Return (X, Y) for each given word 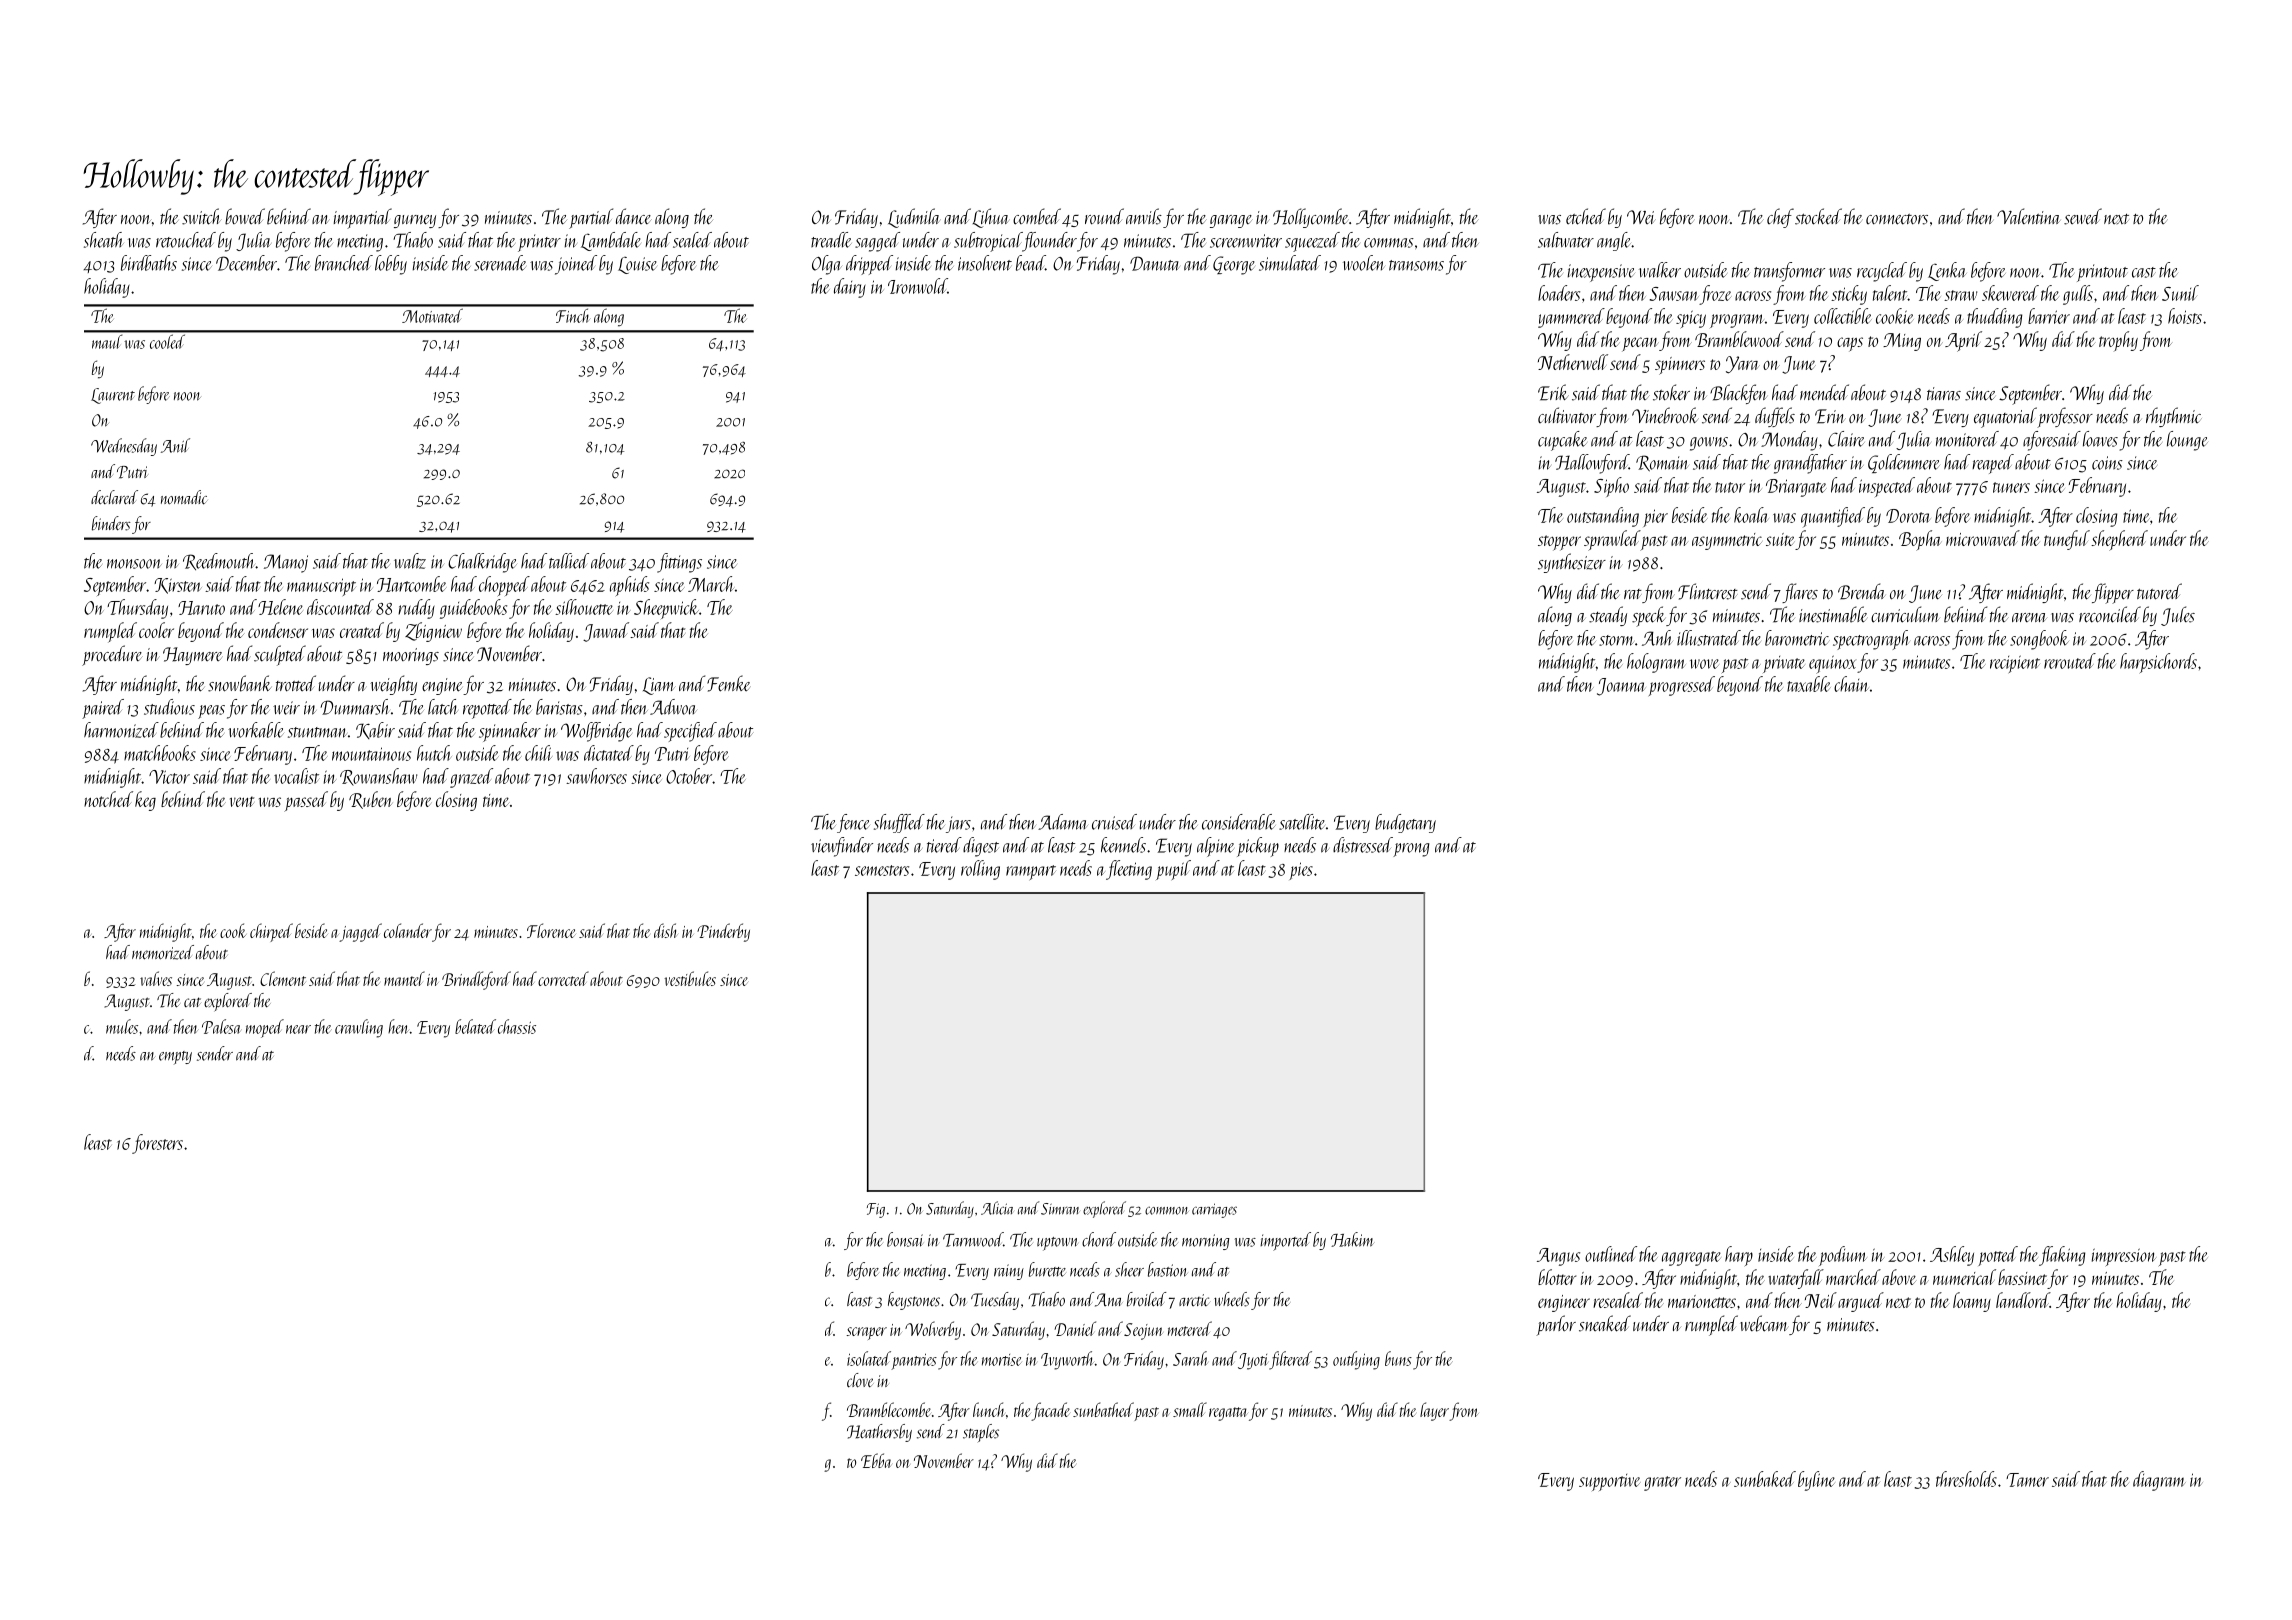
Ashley (1952, 1256)
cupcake (1562, 441)
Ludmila (914, 218)
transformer (1789, 272)
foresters (157, 1144)
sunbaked (1765, 1479)
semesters (882, 870)
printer (539, 243)
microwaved (1983, 538)
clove (860, 1380)
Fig (876, 1210)
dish (666, 930)
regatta (1228, 1414)
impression (2124, 1257)
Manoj (286, 563)
